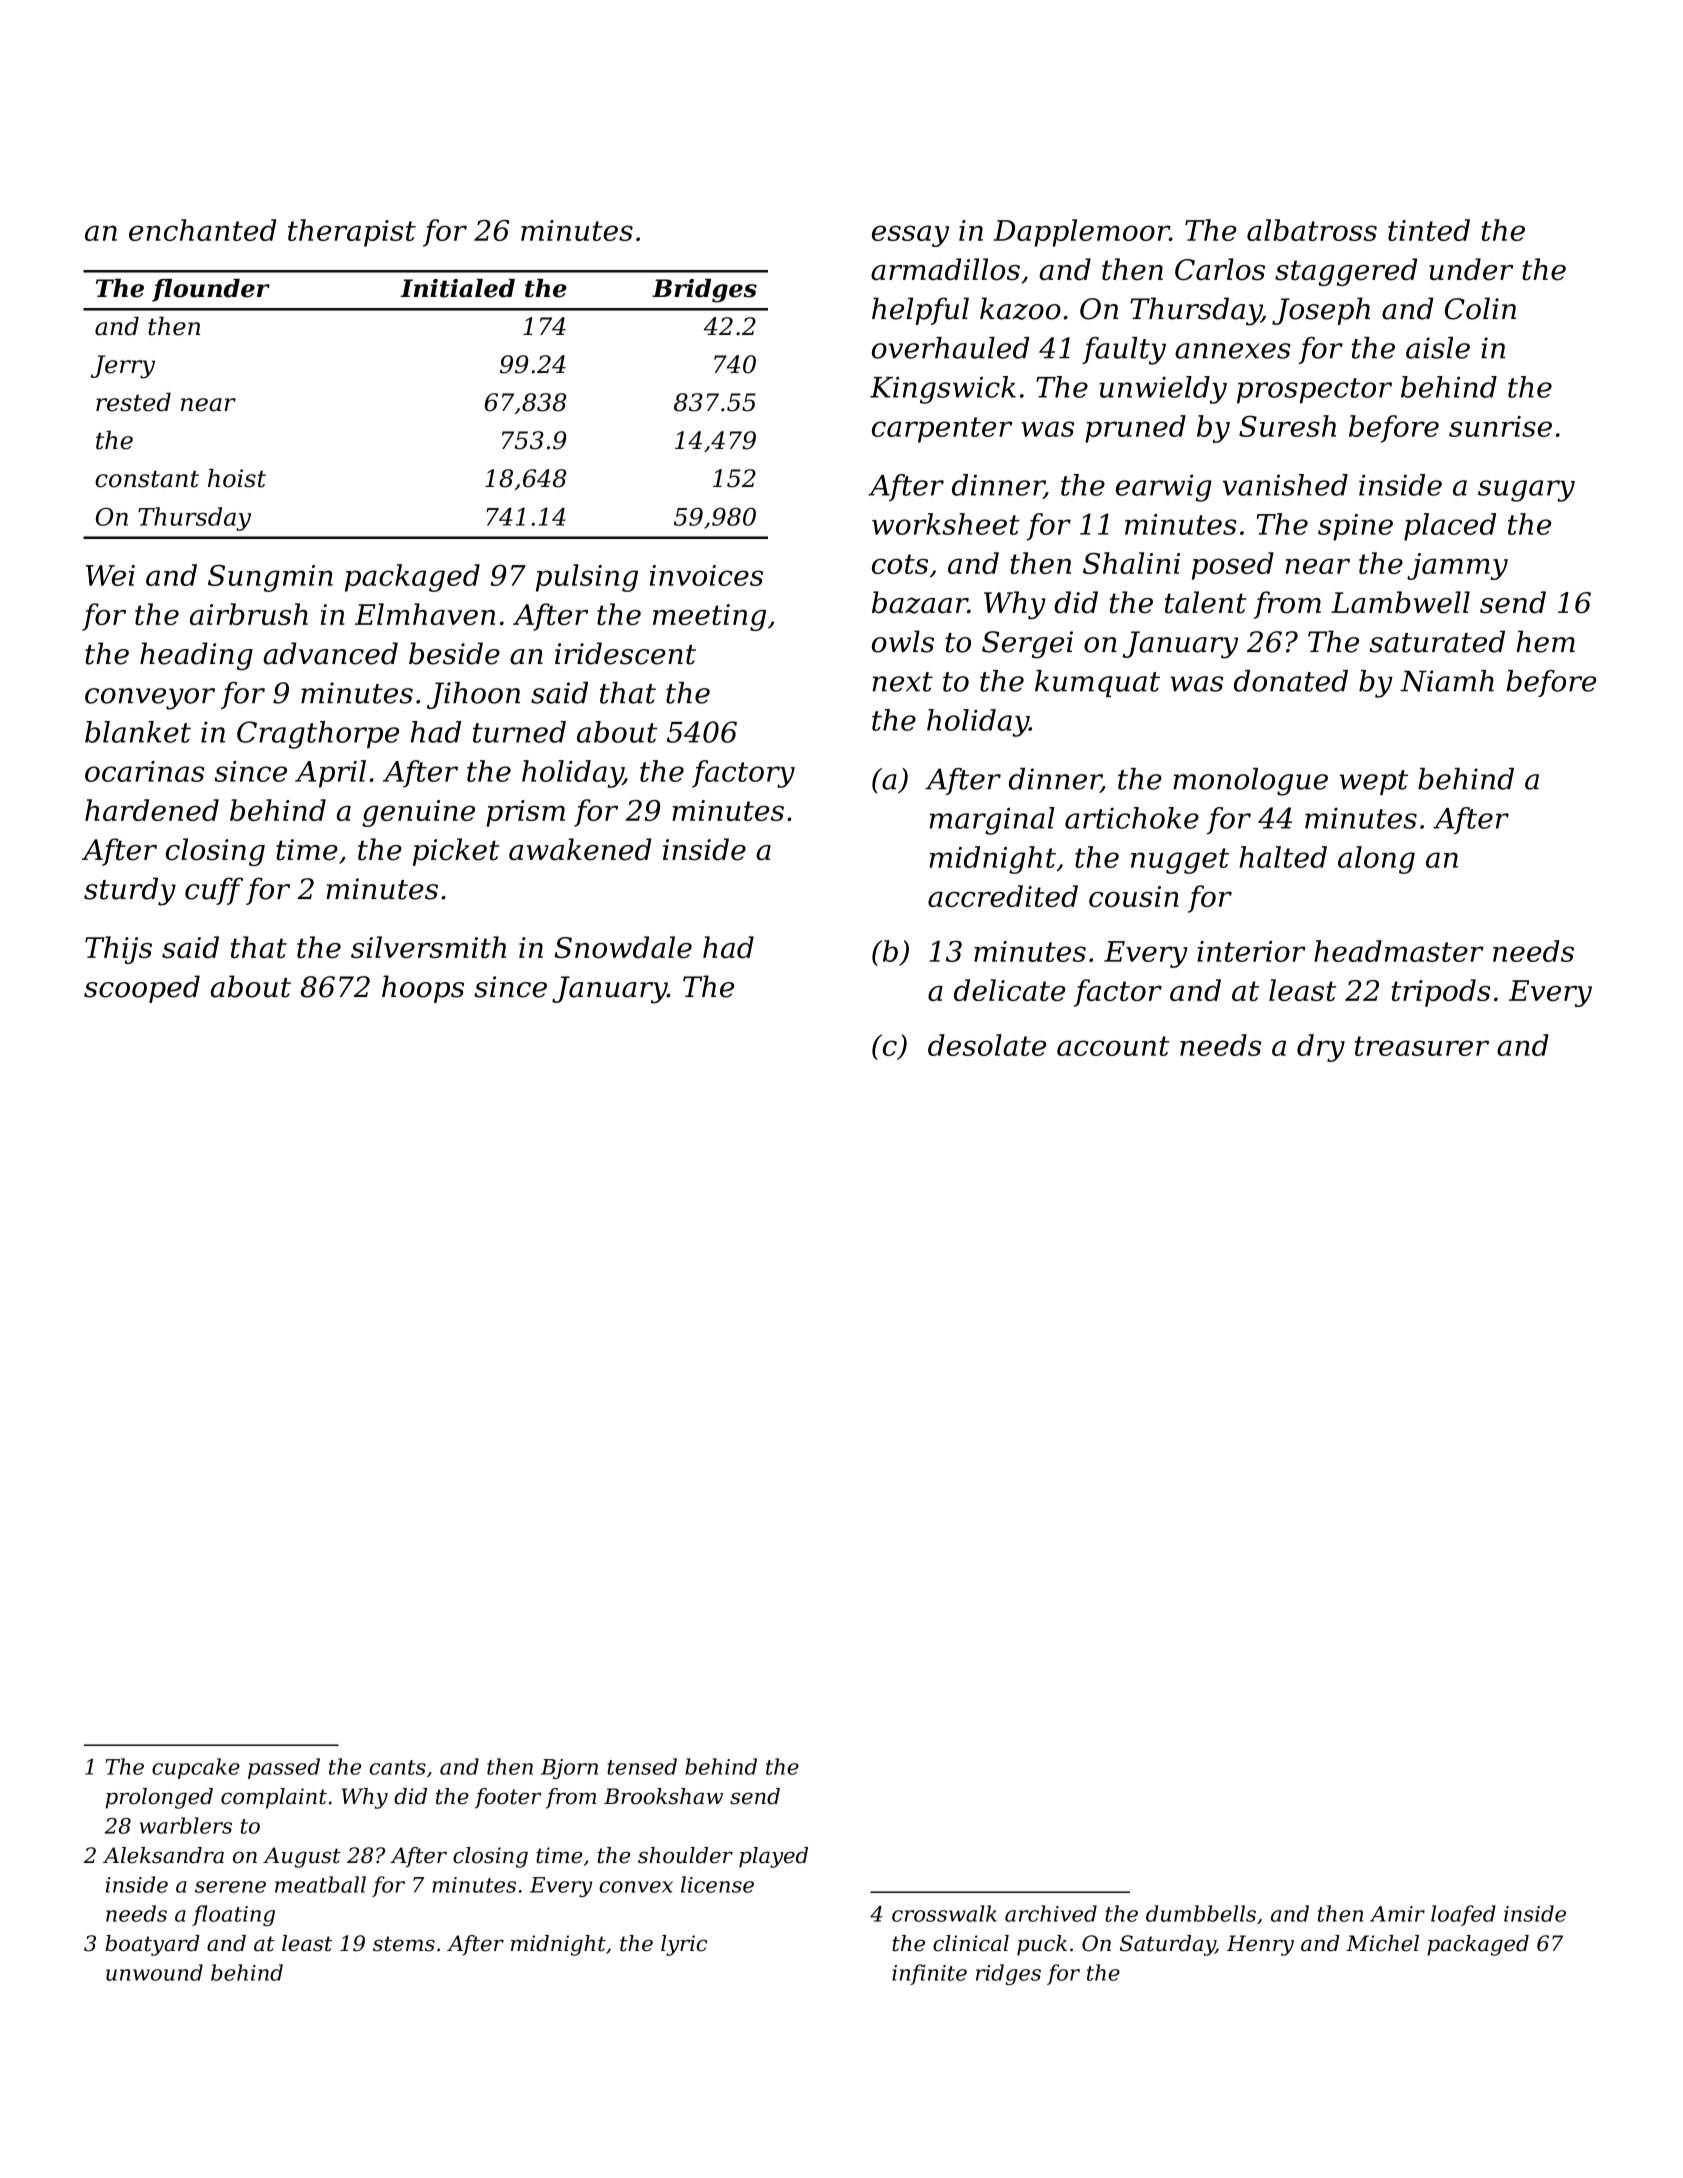 This page has width=1683, height=2178. Describe the element at coordinates (110, 575) in the page. I see `Wei` at that location.
